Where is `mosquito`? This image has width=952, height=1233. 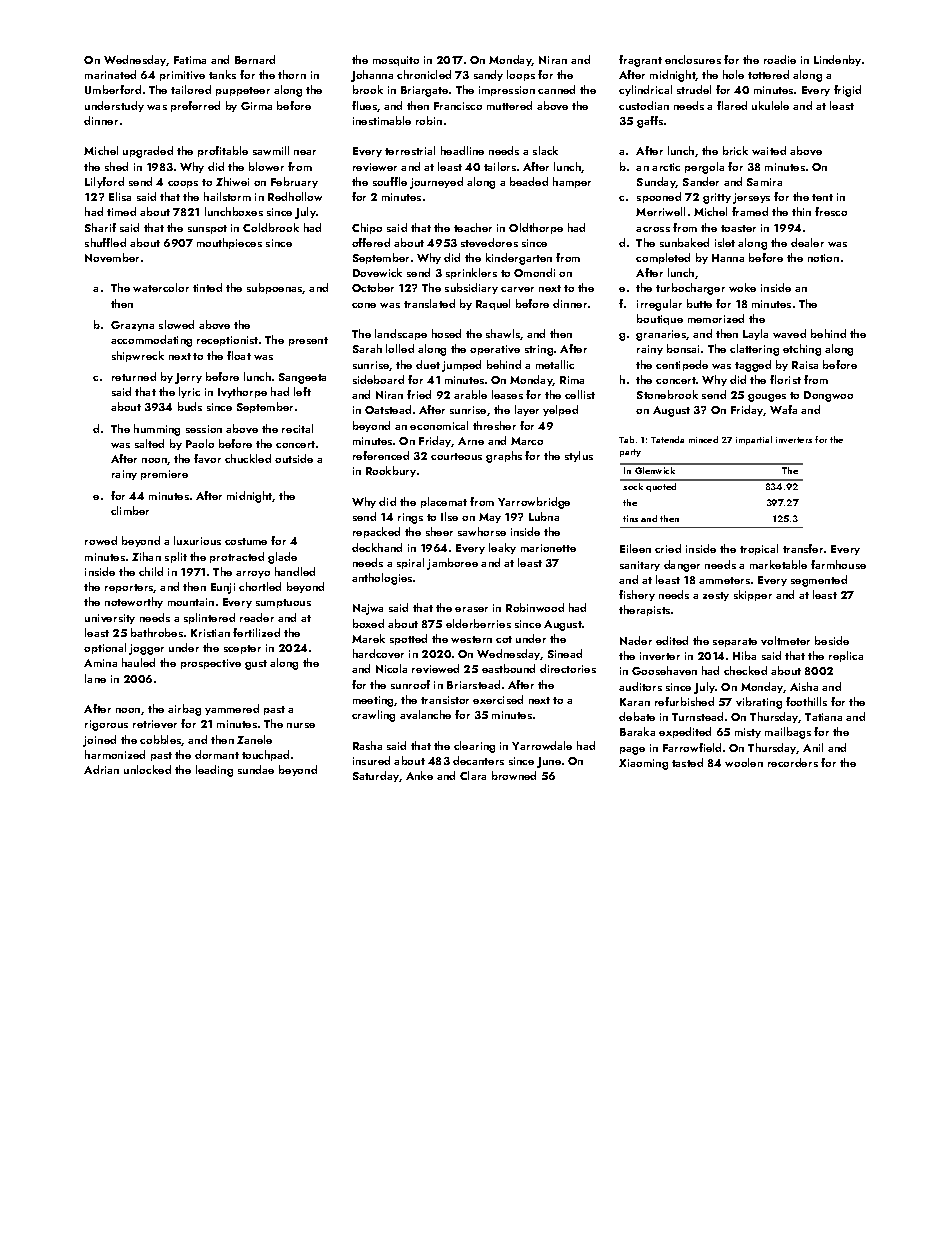 mosquito is located at coordinates (396, 61).
